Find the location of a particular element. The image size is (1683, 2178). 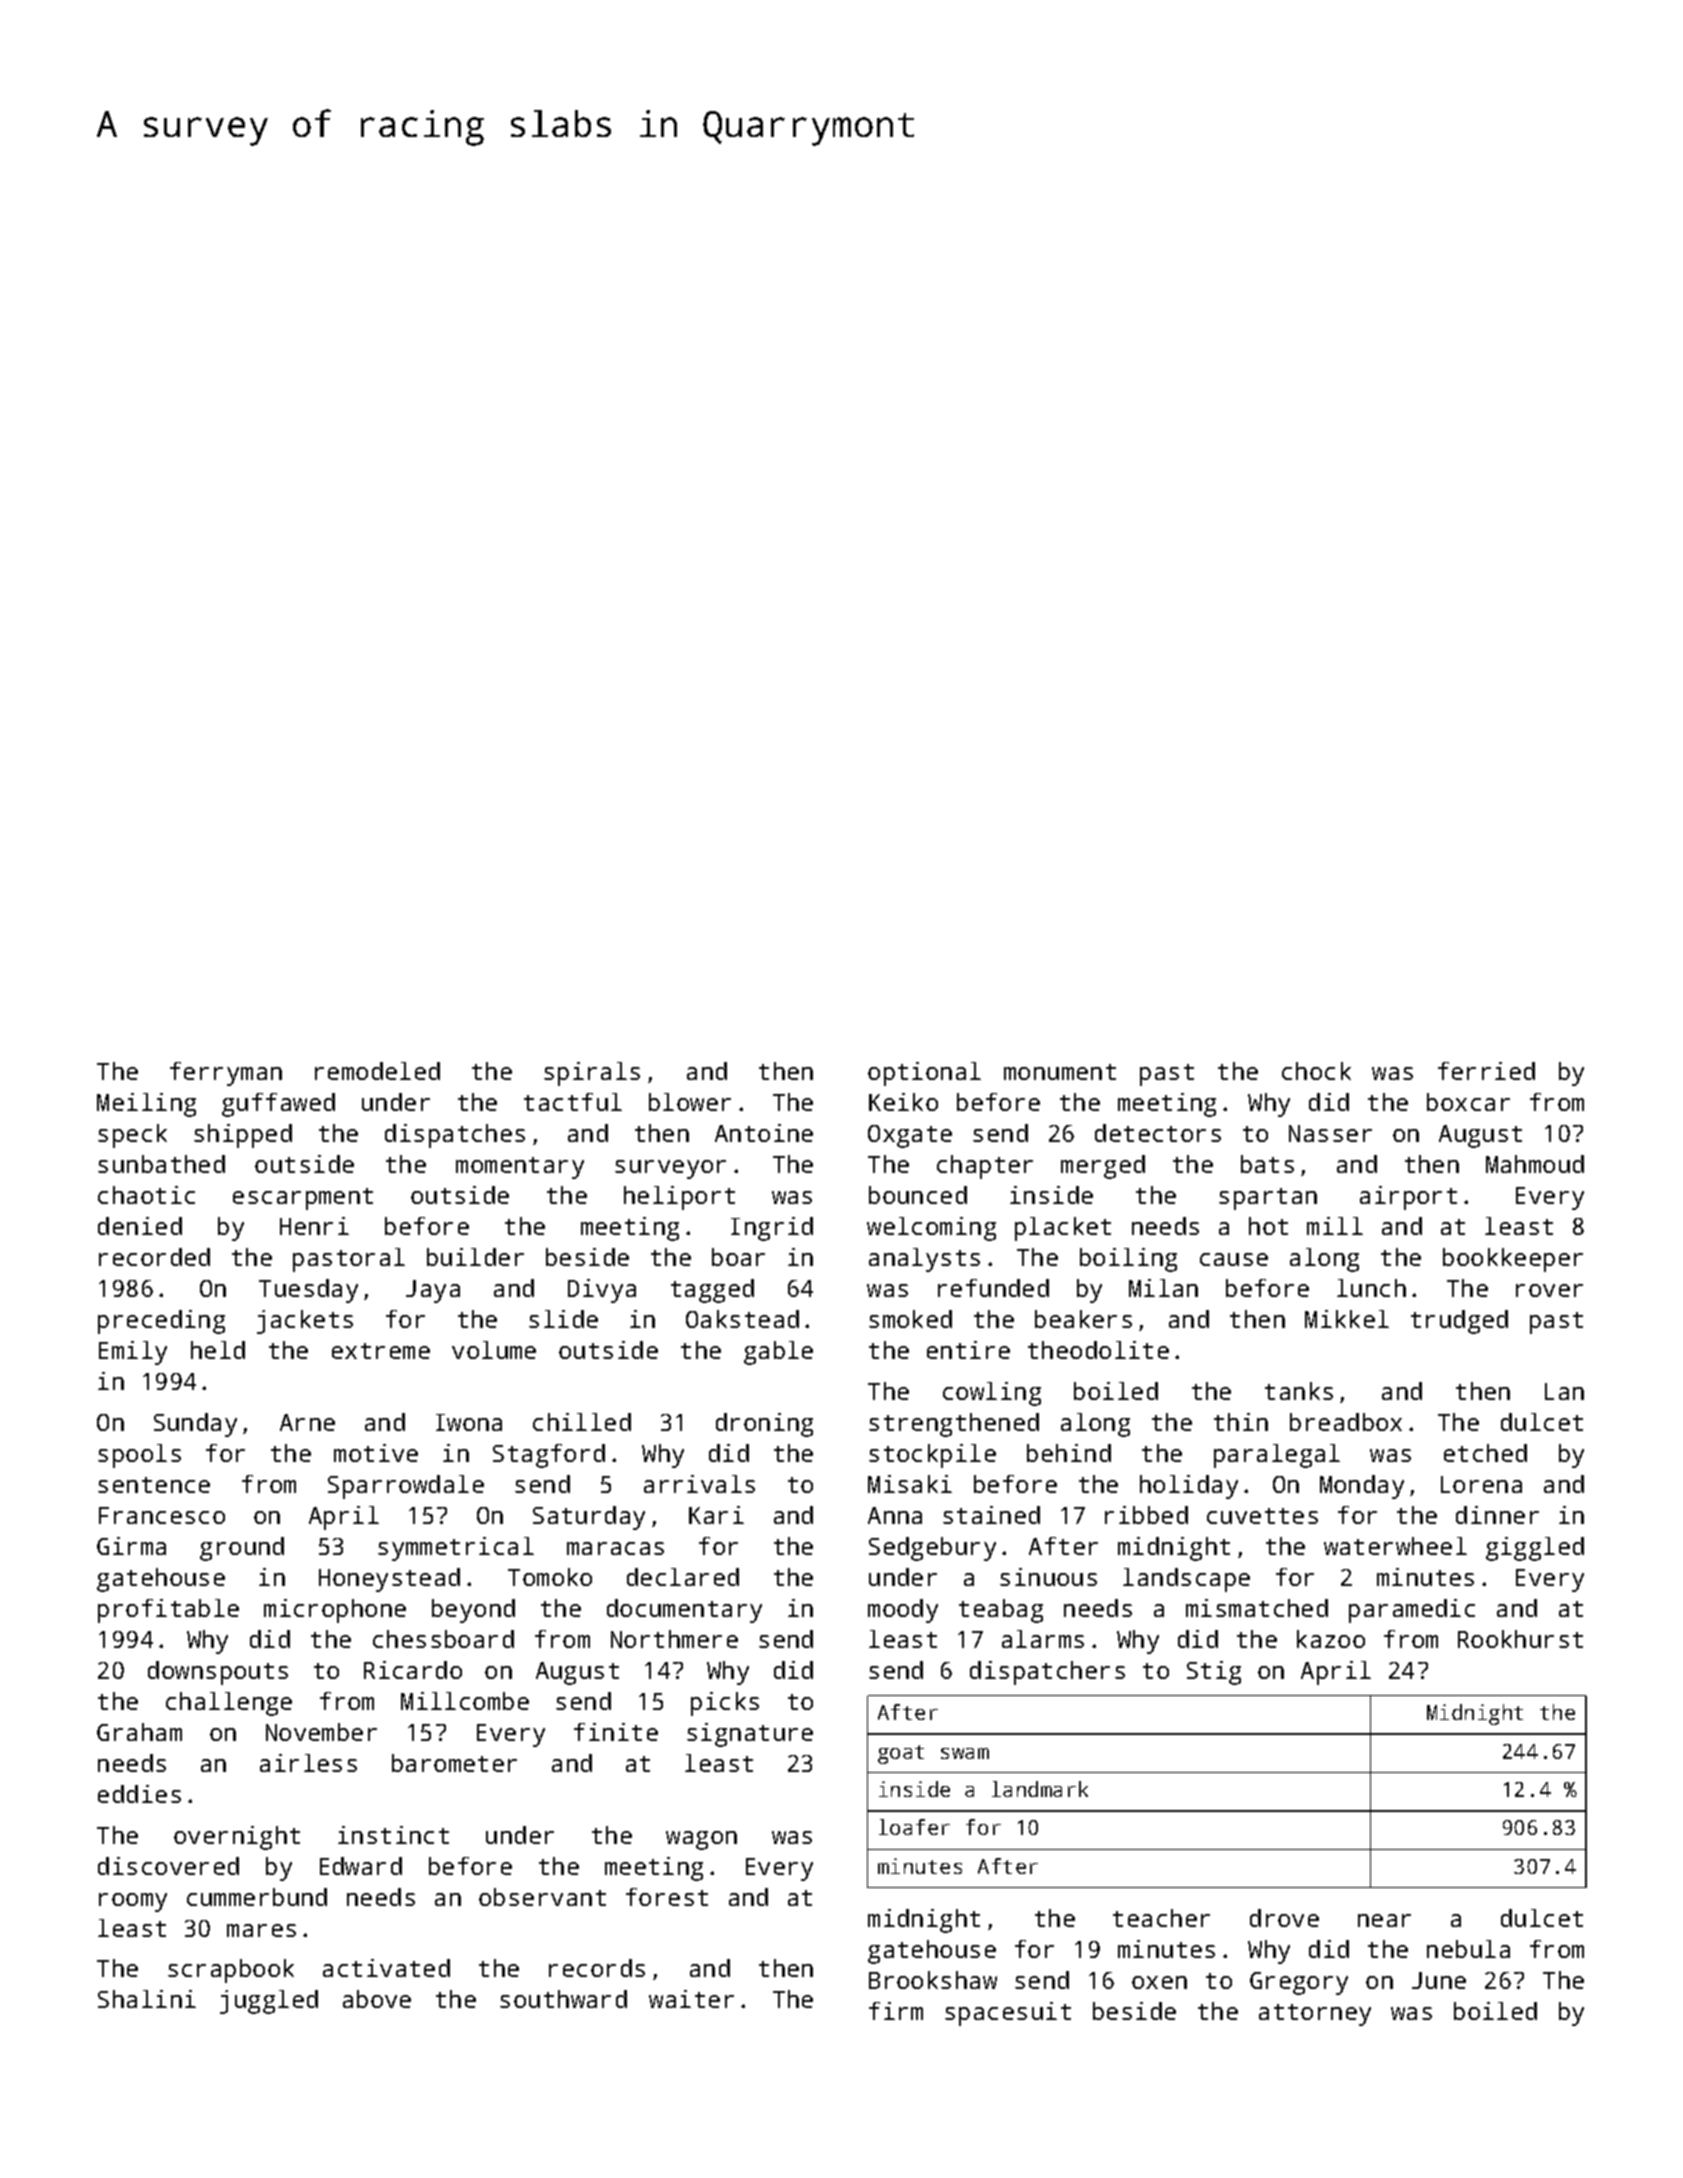

Northmere is located at coordinates (674, 1639).
